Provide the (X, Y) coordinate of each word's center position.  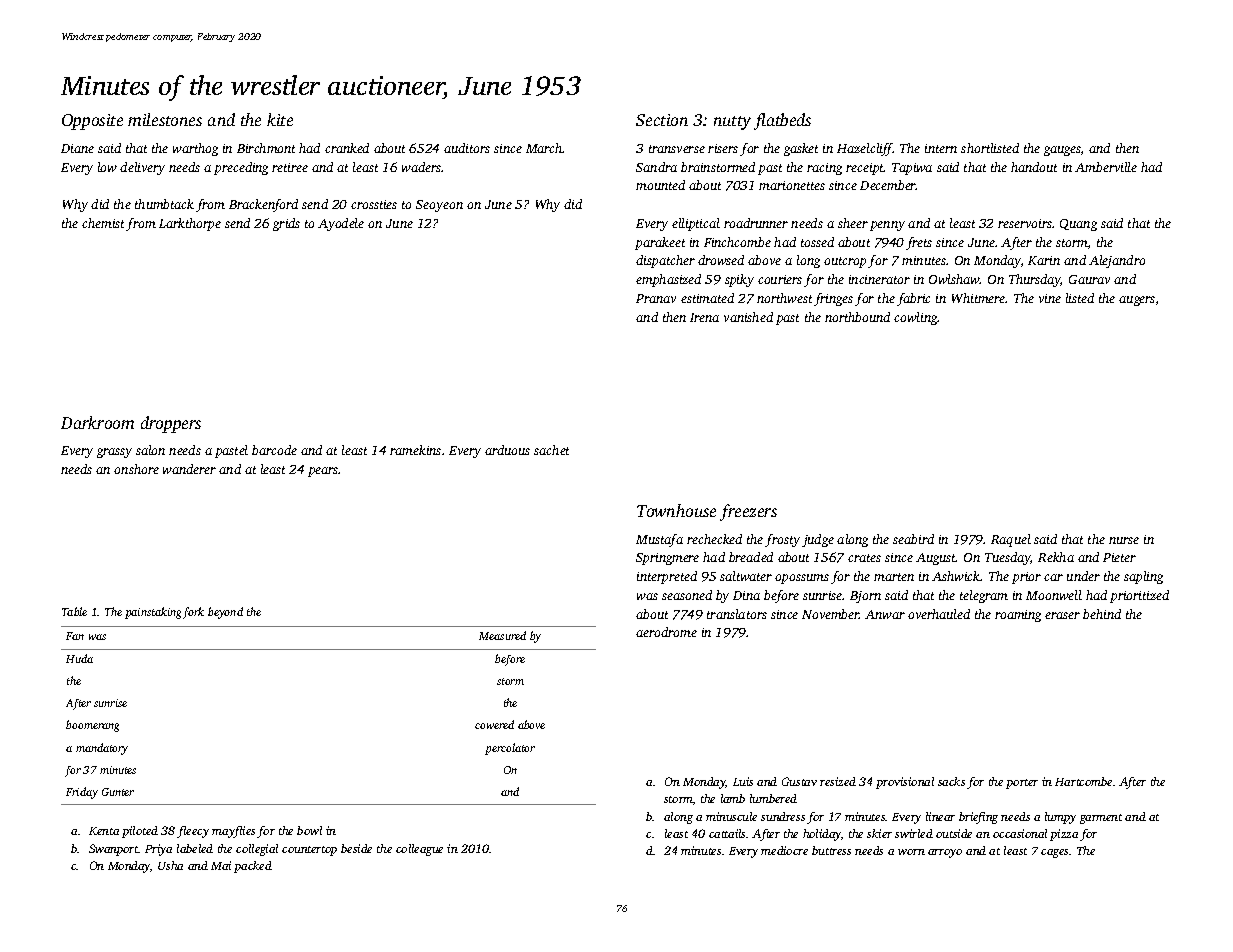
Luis (743, 781)
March (544, 148)
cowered (494, 724)
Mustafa (659, 540)
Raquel (1011, 540)
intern (941, 148)
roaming (1018, 616)
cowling (916, 318)
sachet (551, 450)
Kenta (104, 831)
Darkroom (97, 422)
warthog (195, 149)
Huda (79, 658)
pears (323, 472)
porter (1022, 784)
